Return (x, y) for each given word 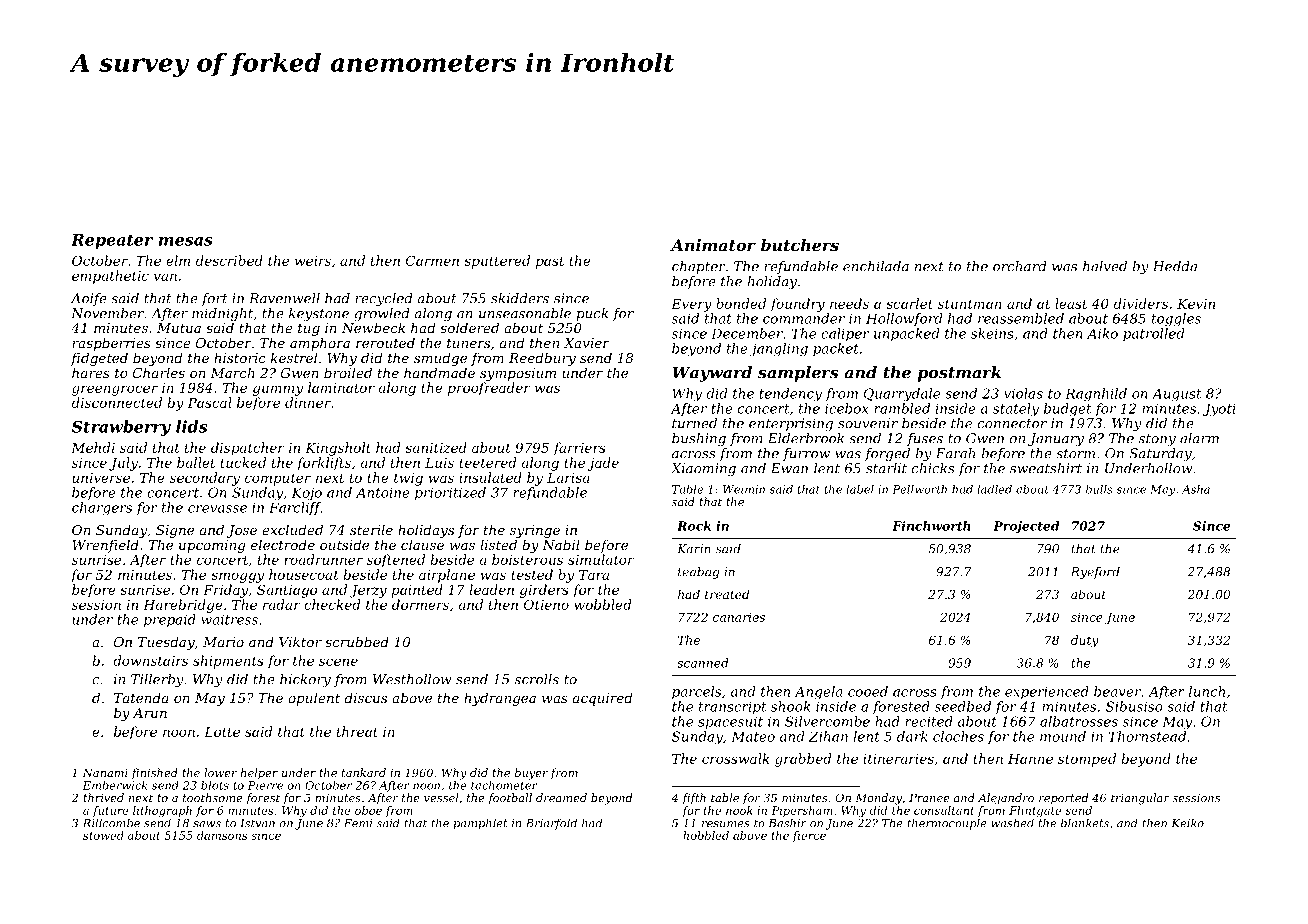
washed (1012, 823)
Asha (1196, 489)
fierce (809, 836)
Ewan (789, 468)
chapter (699, 267)
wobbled (602, 604)
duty (1085, 641)
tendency (790, 395)
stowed (103, 835)
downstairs (150, 660)
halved (1105, 266)
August (1176, 395)
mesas (186, 241)
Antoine (383, 492)
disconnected (117, 402)
